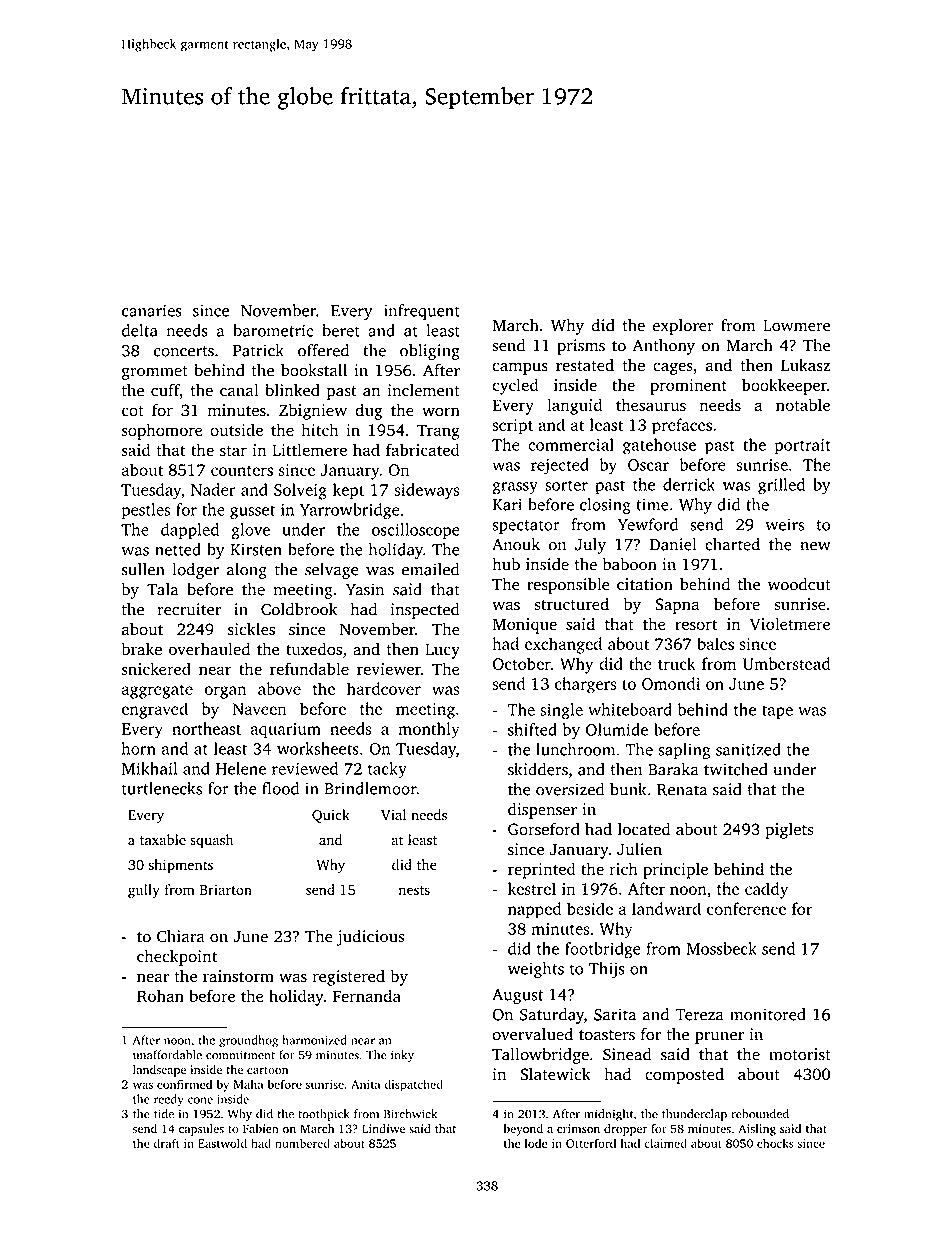  I want to click on Zbigniew, so click(313, 411).
